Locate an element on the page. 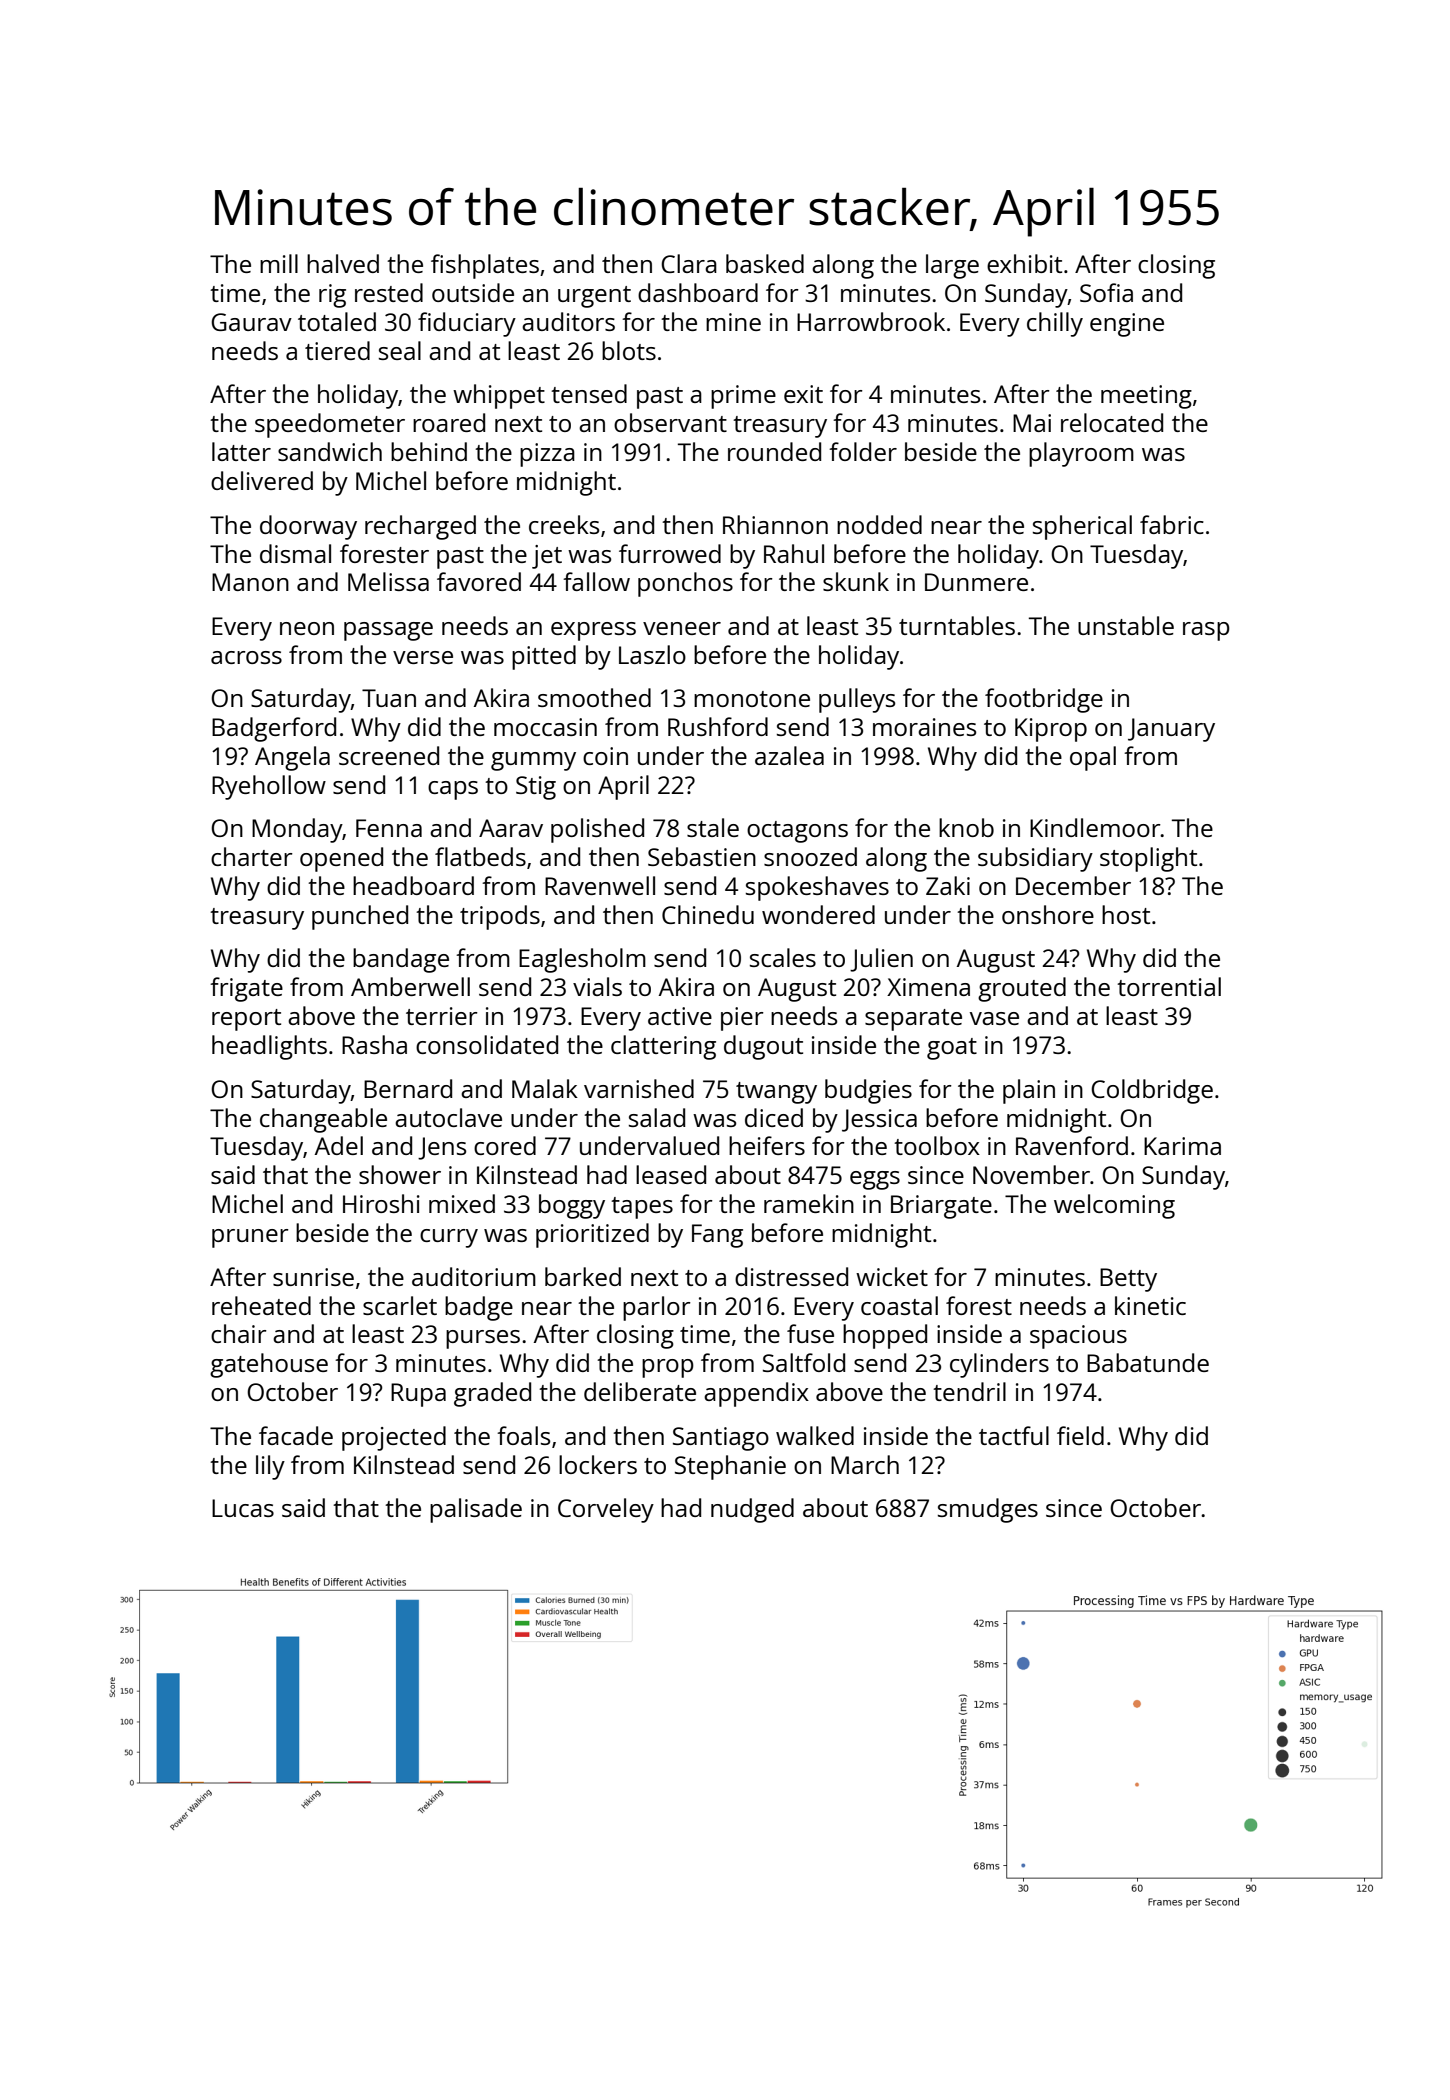 The width and height of the image is (1450, 2100). totaled is located at coordinates (337, 321).
